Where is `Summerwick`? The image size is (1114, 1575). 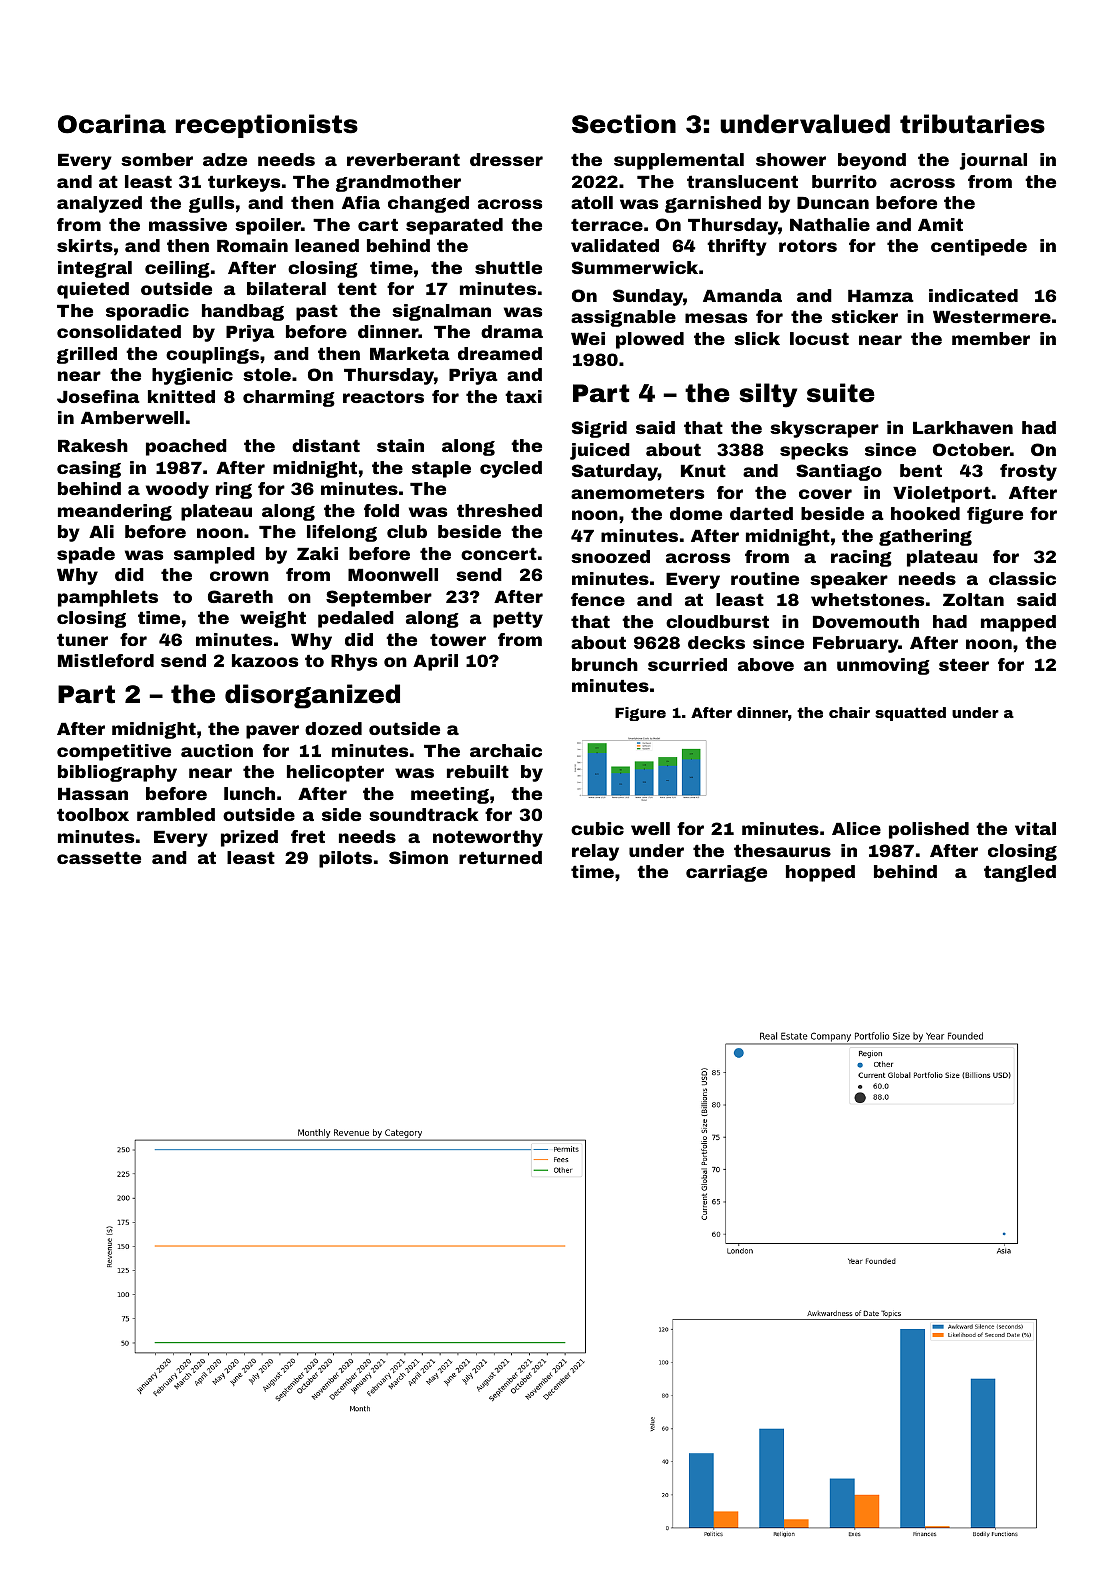 Summerwick is located at coordinates (635, 267).
